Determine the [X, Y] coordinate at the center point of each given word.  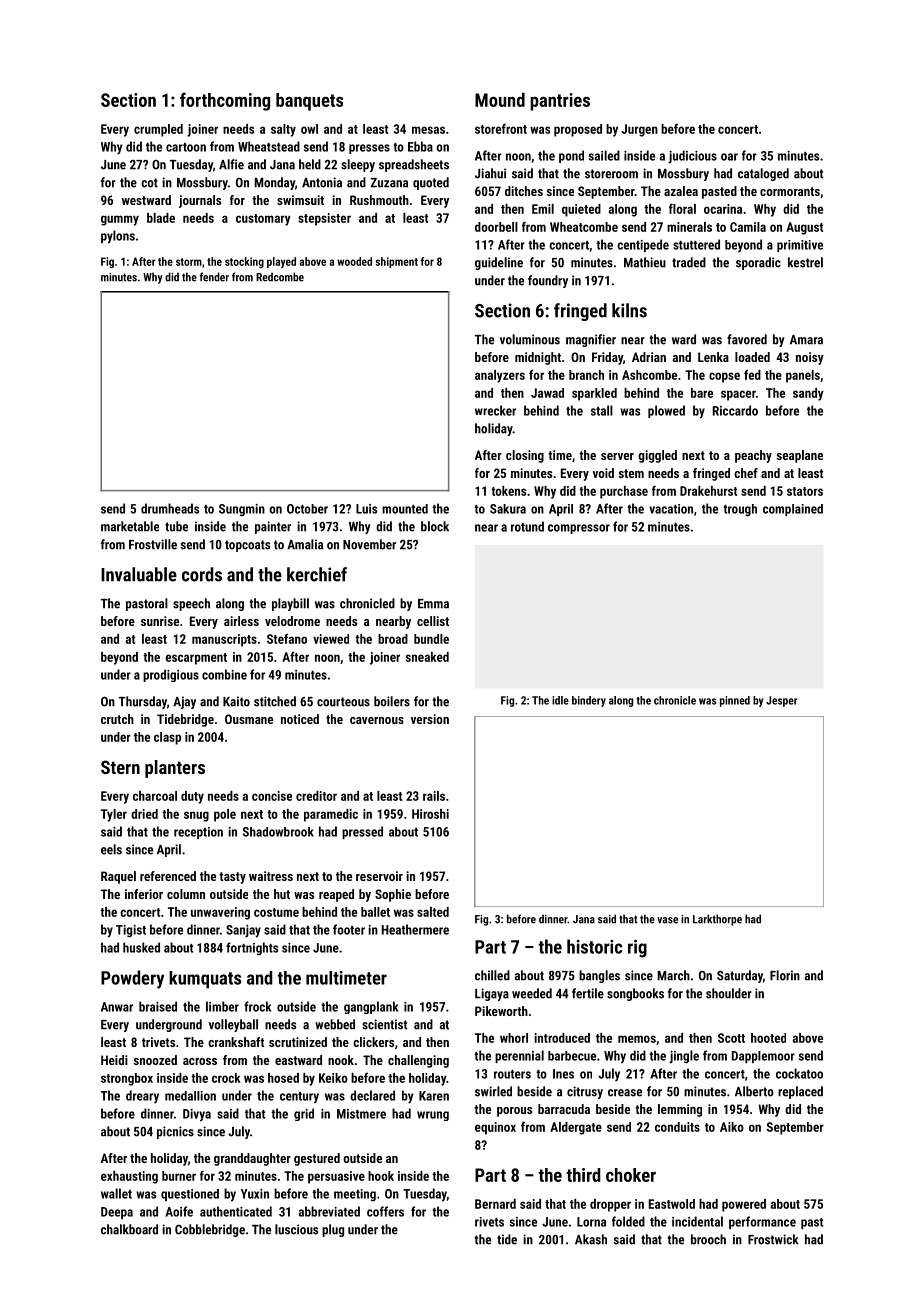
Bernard [495, 1204]
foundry [548, 281]
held [310, 164]
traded [689, 262]
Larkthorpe [717, 920]
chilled [492, 975]
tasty [232, 878]
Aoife [179, 1211]
